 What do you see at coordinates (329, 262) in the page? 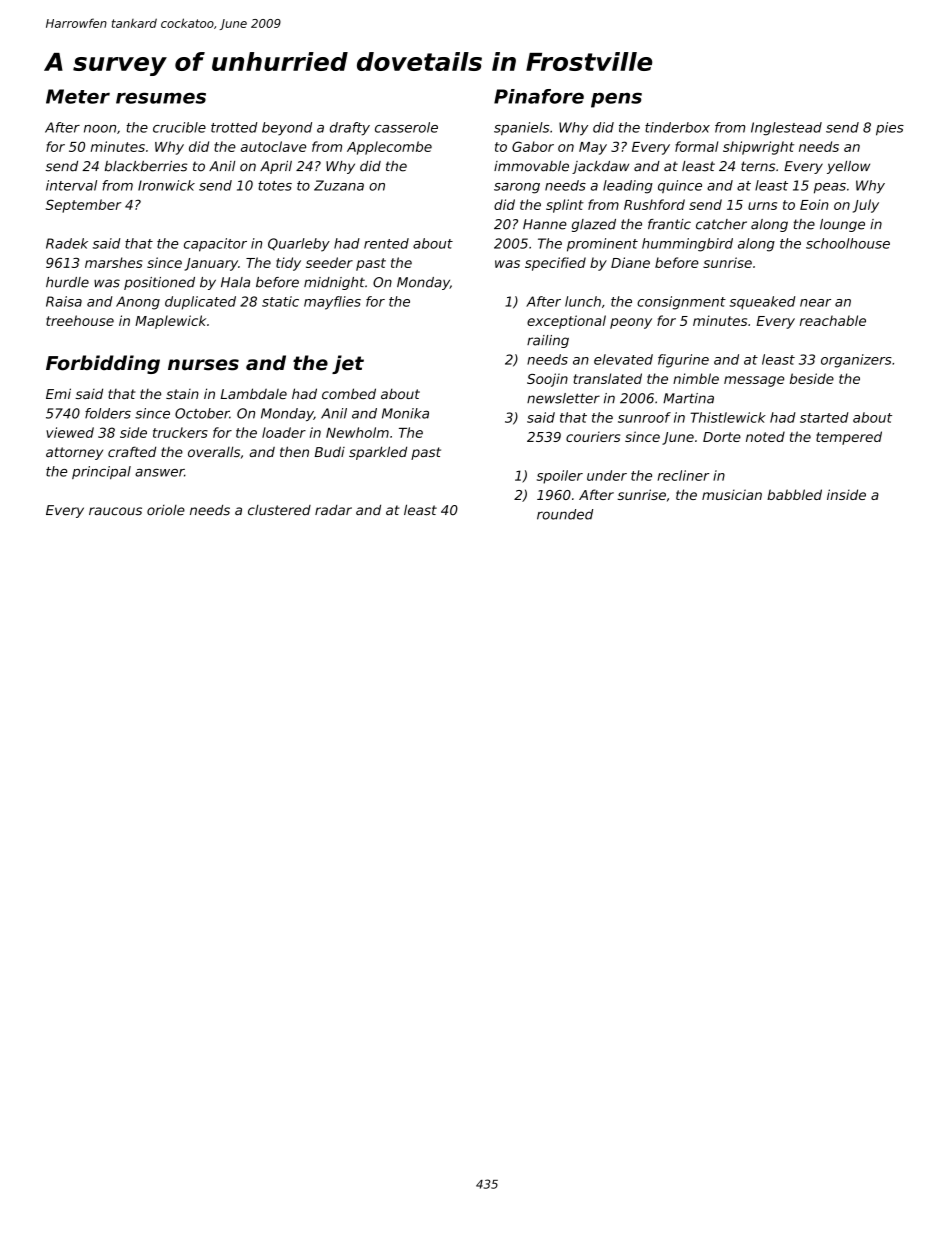
I see `seeder` at bounding box center [329, 262].
